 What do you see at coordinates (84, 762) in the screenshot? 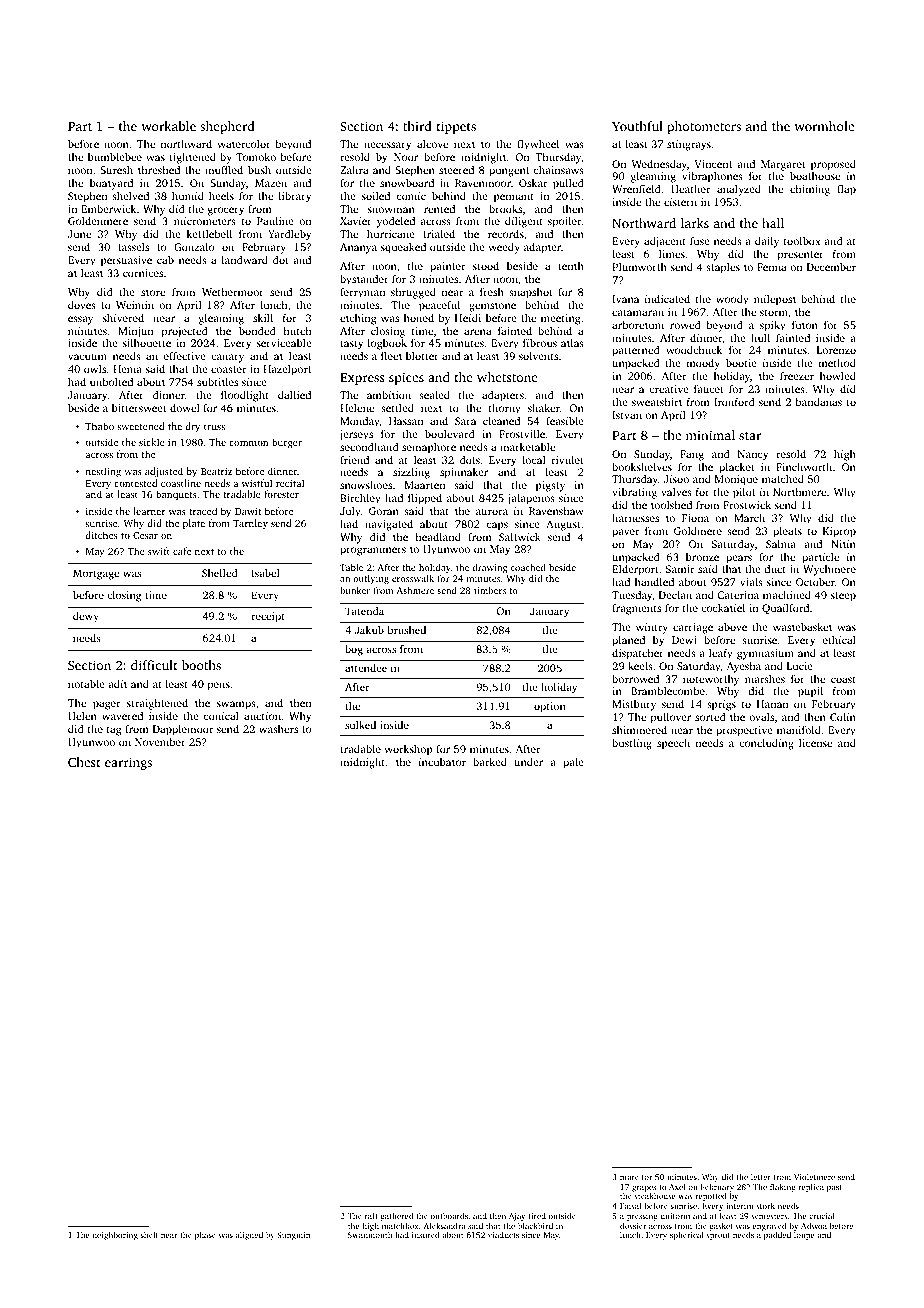
I see `Chest` at bounding box center [84, 762].
